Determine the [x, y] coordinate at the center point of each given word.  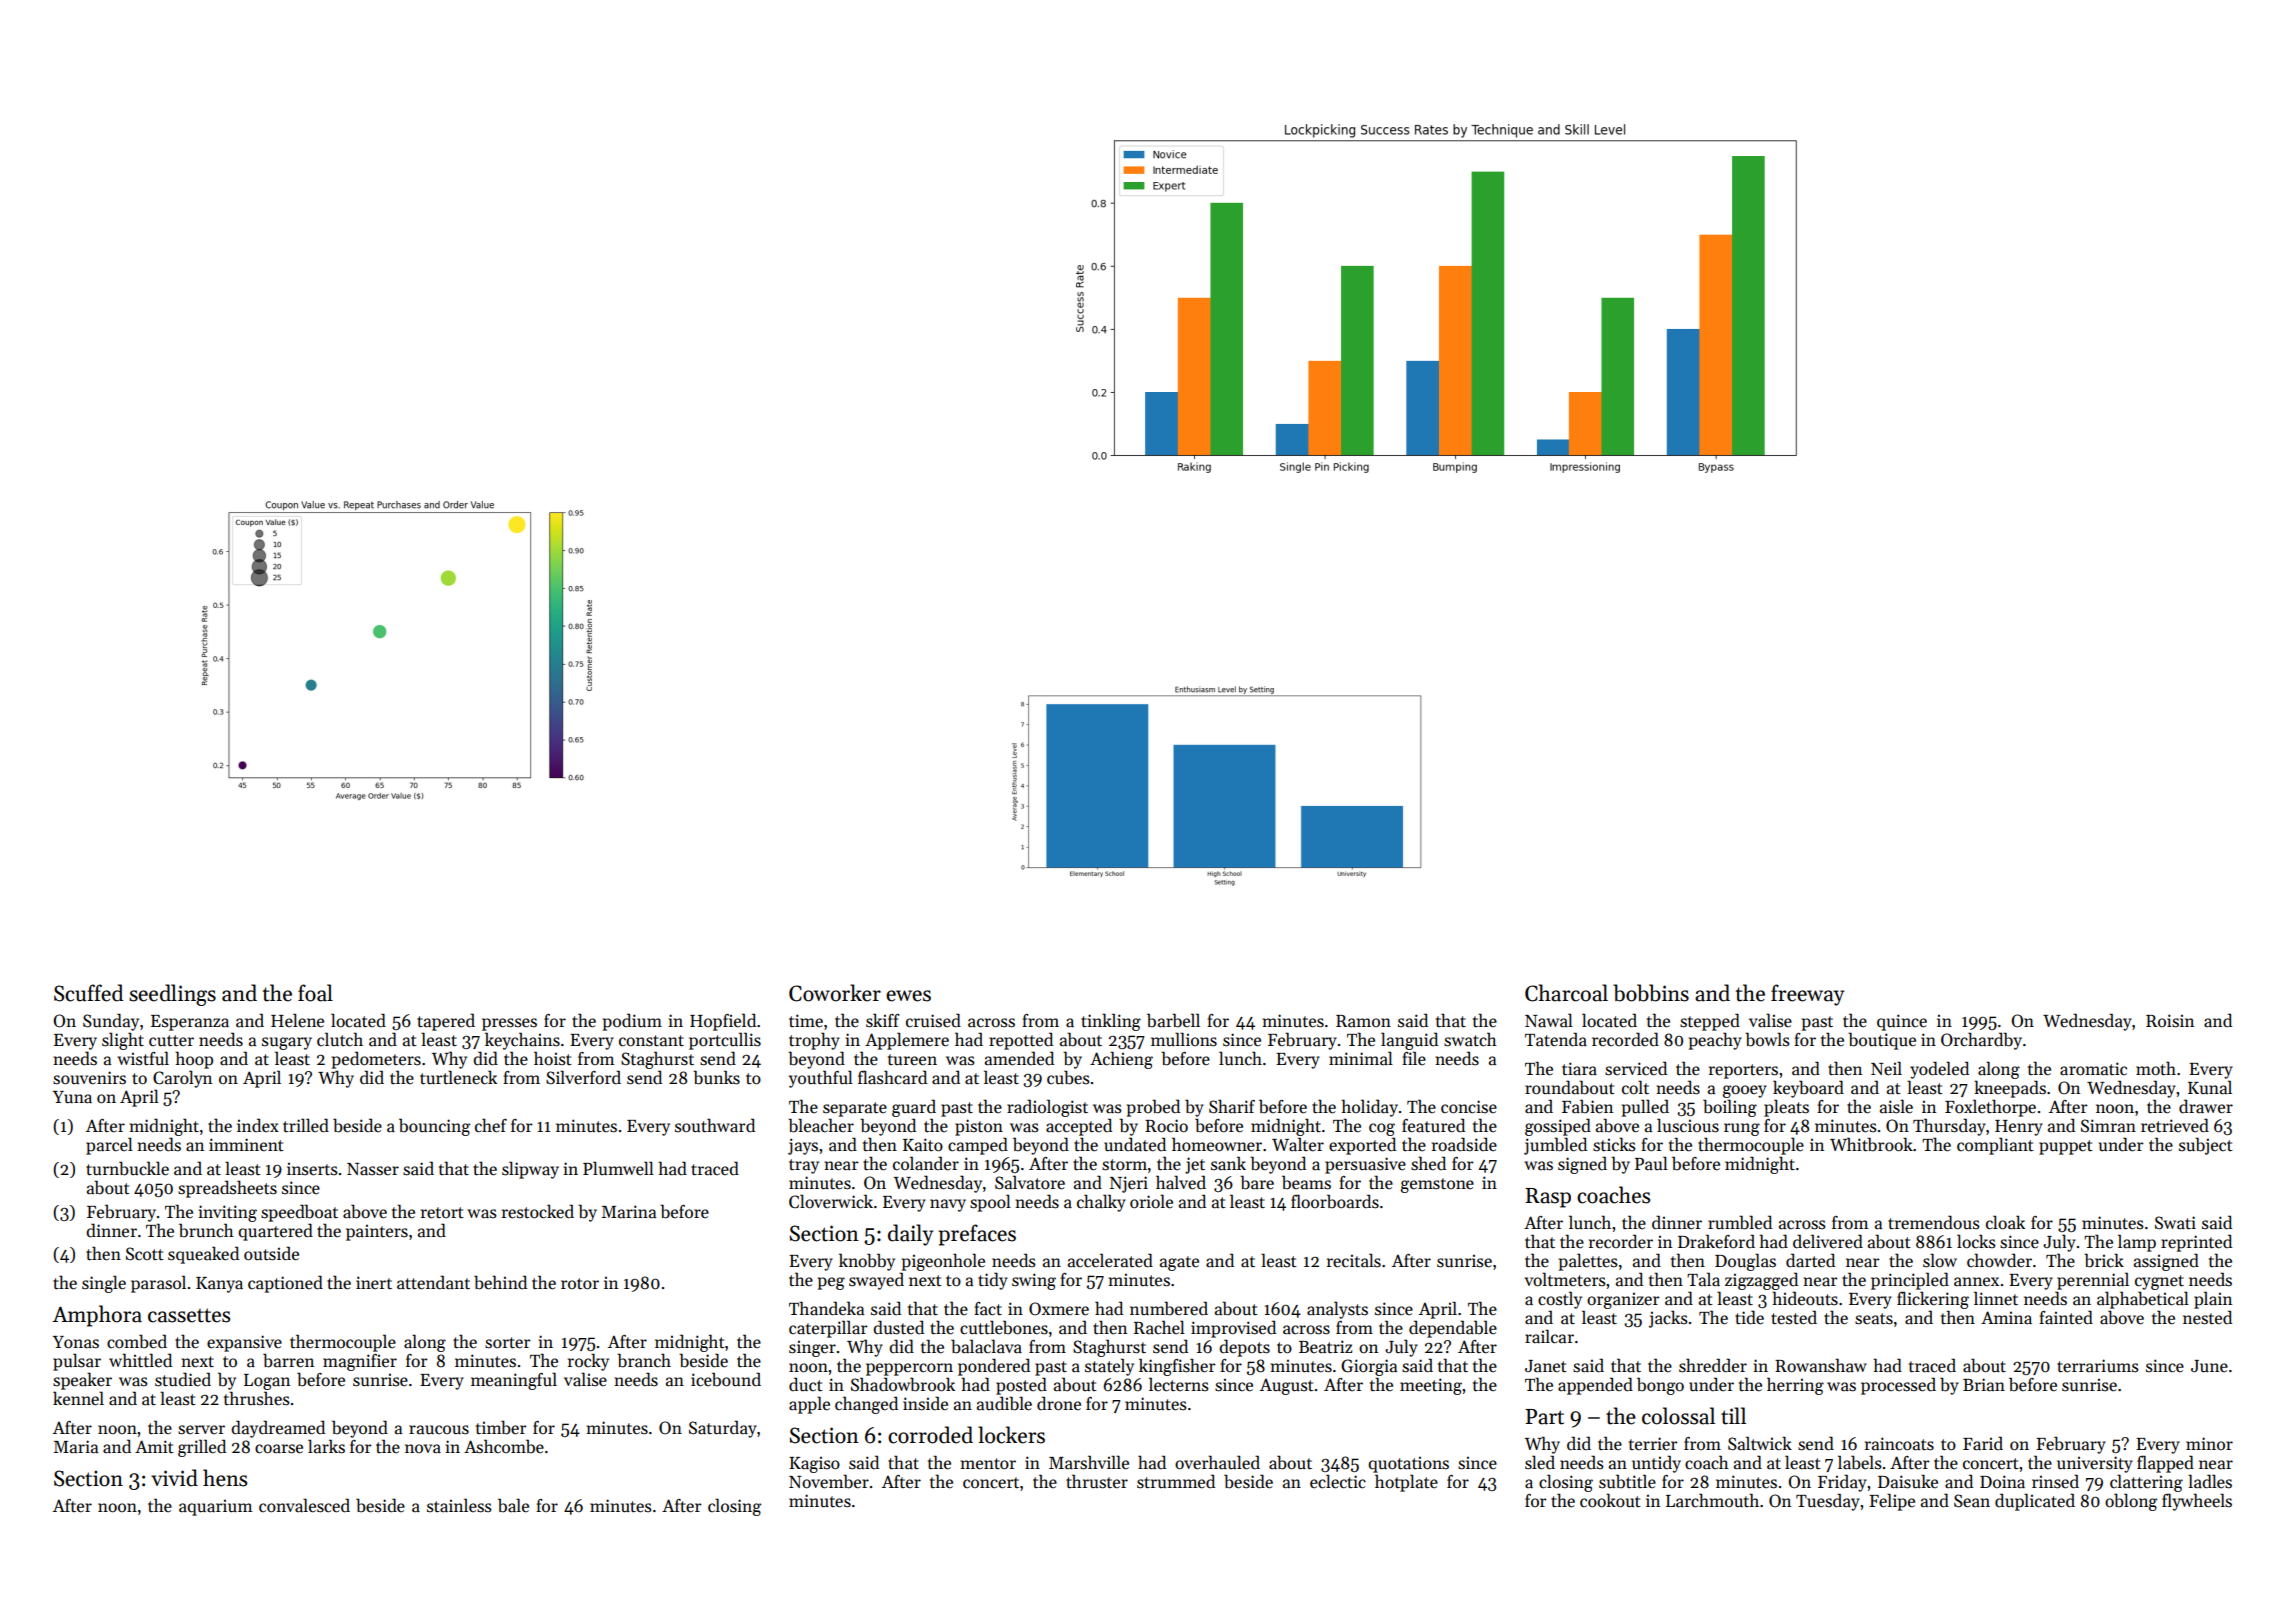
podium [632, 1022]
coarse [279, 1449]
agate [1179, 1263]
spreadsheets [227, 1189]
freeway [1807, 995]
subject [2206, 1146]
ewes [908, 996]
